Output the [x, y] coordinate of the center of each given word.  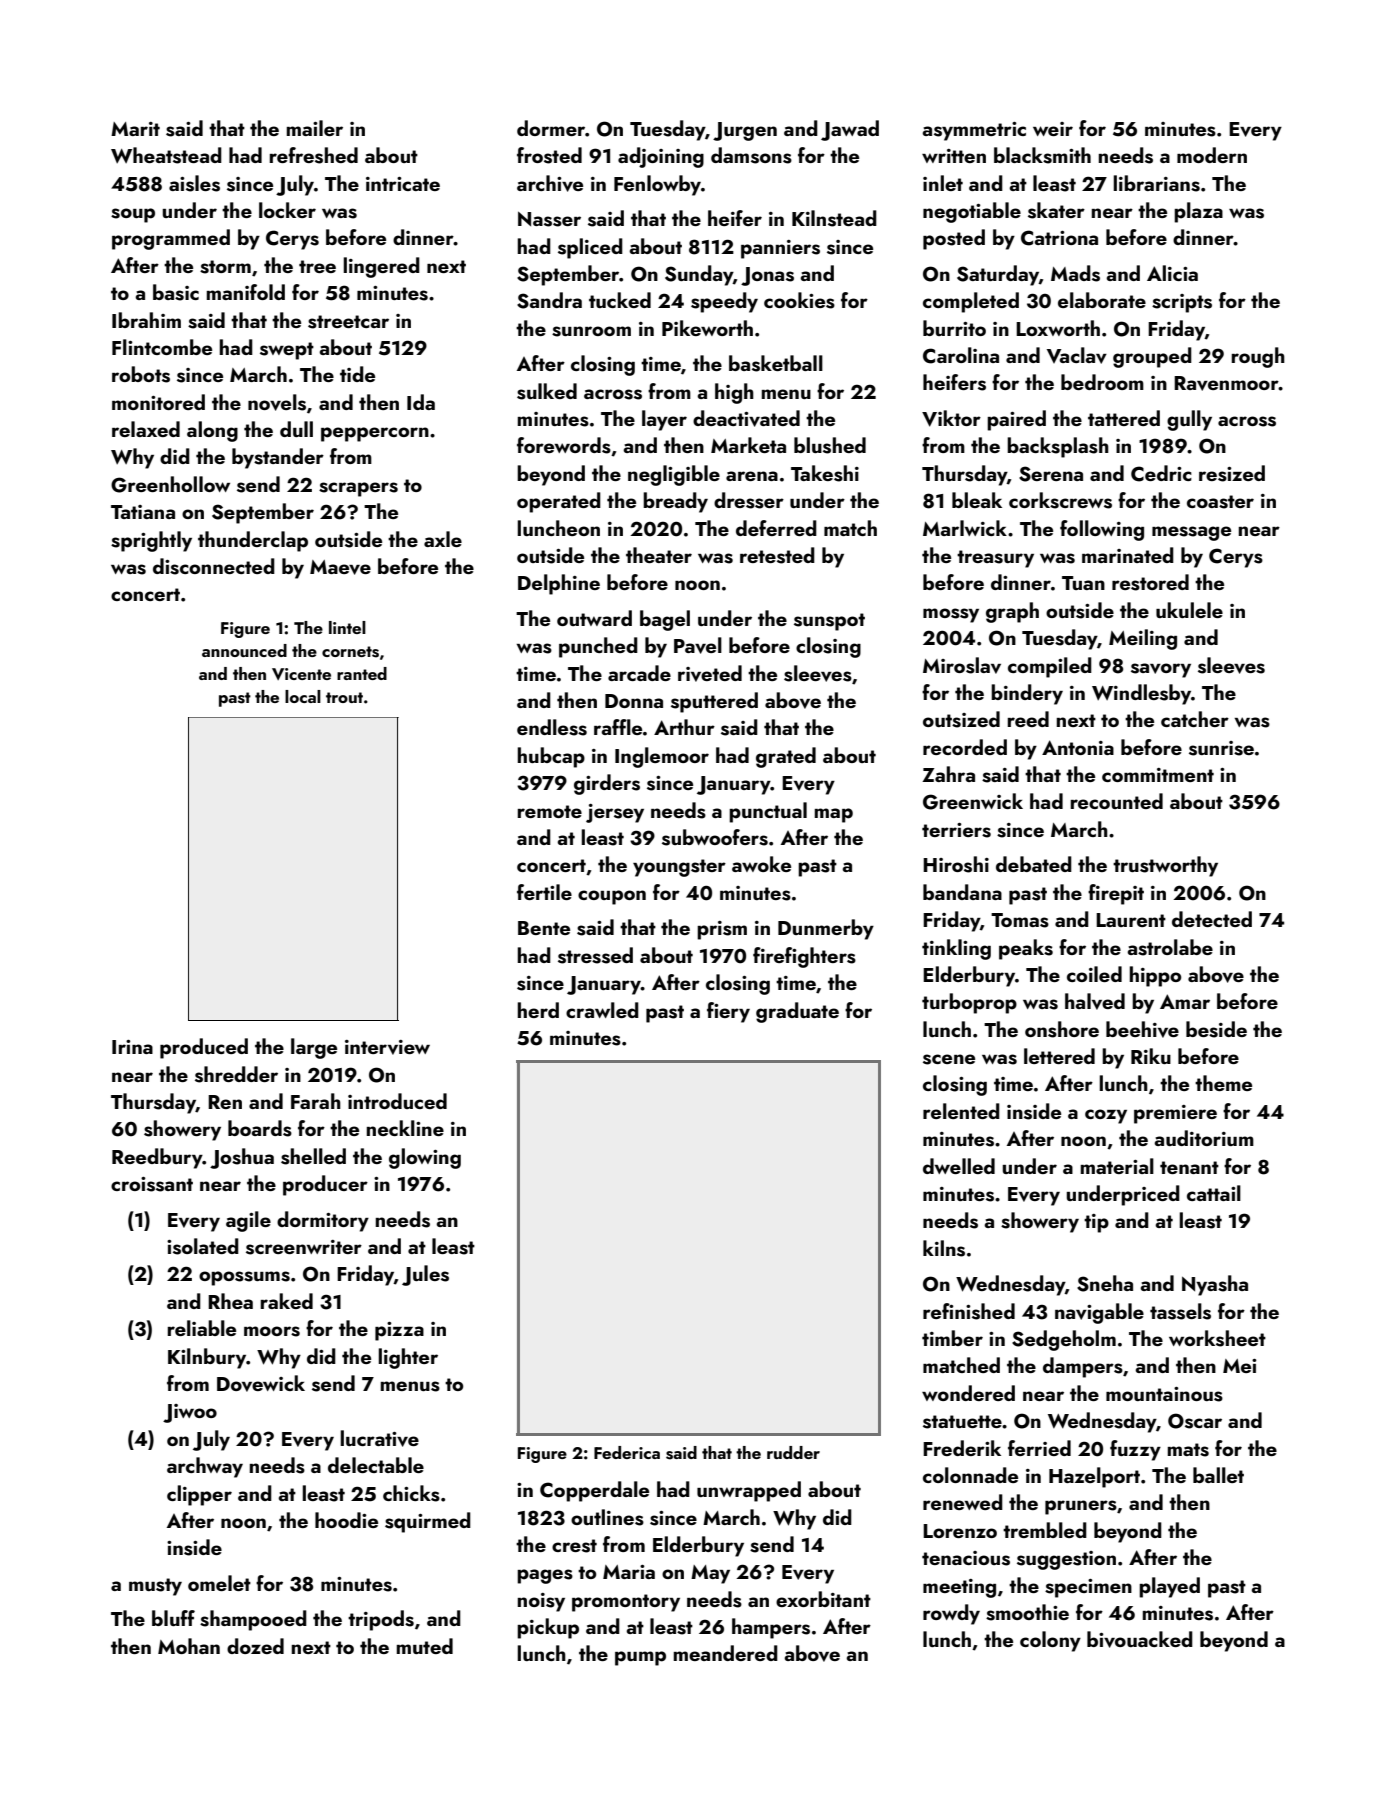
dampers [1083, 1367]
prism [722, 930]
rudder [793, 1452]
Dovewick [261, 1383]
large [314, 1048]
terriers [956, 830]
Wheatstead [166, 155]
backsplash [1058, 447]
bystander [278, 458]
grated [786, 757]
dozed [255, 1646]
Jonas [767, 276]
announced [244, 650]
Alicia [1172, 273]
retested [777, 555]
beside [1216, 1029]
